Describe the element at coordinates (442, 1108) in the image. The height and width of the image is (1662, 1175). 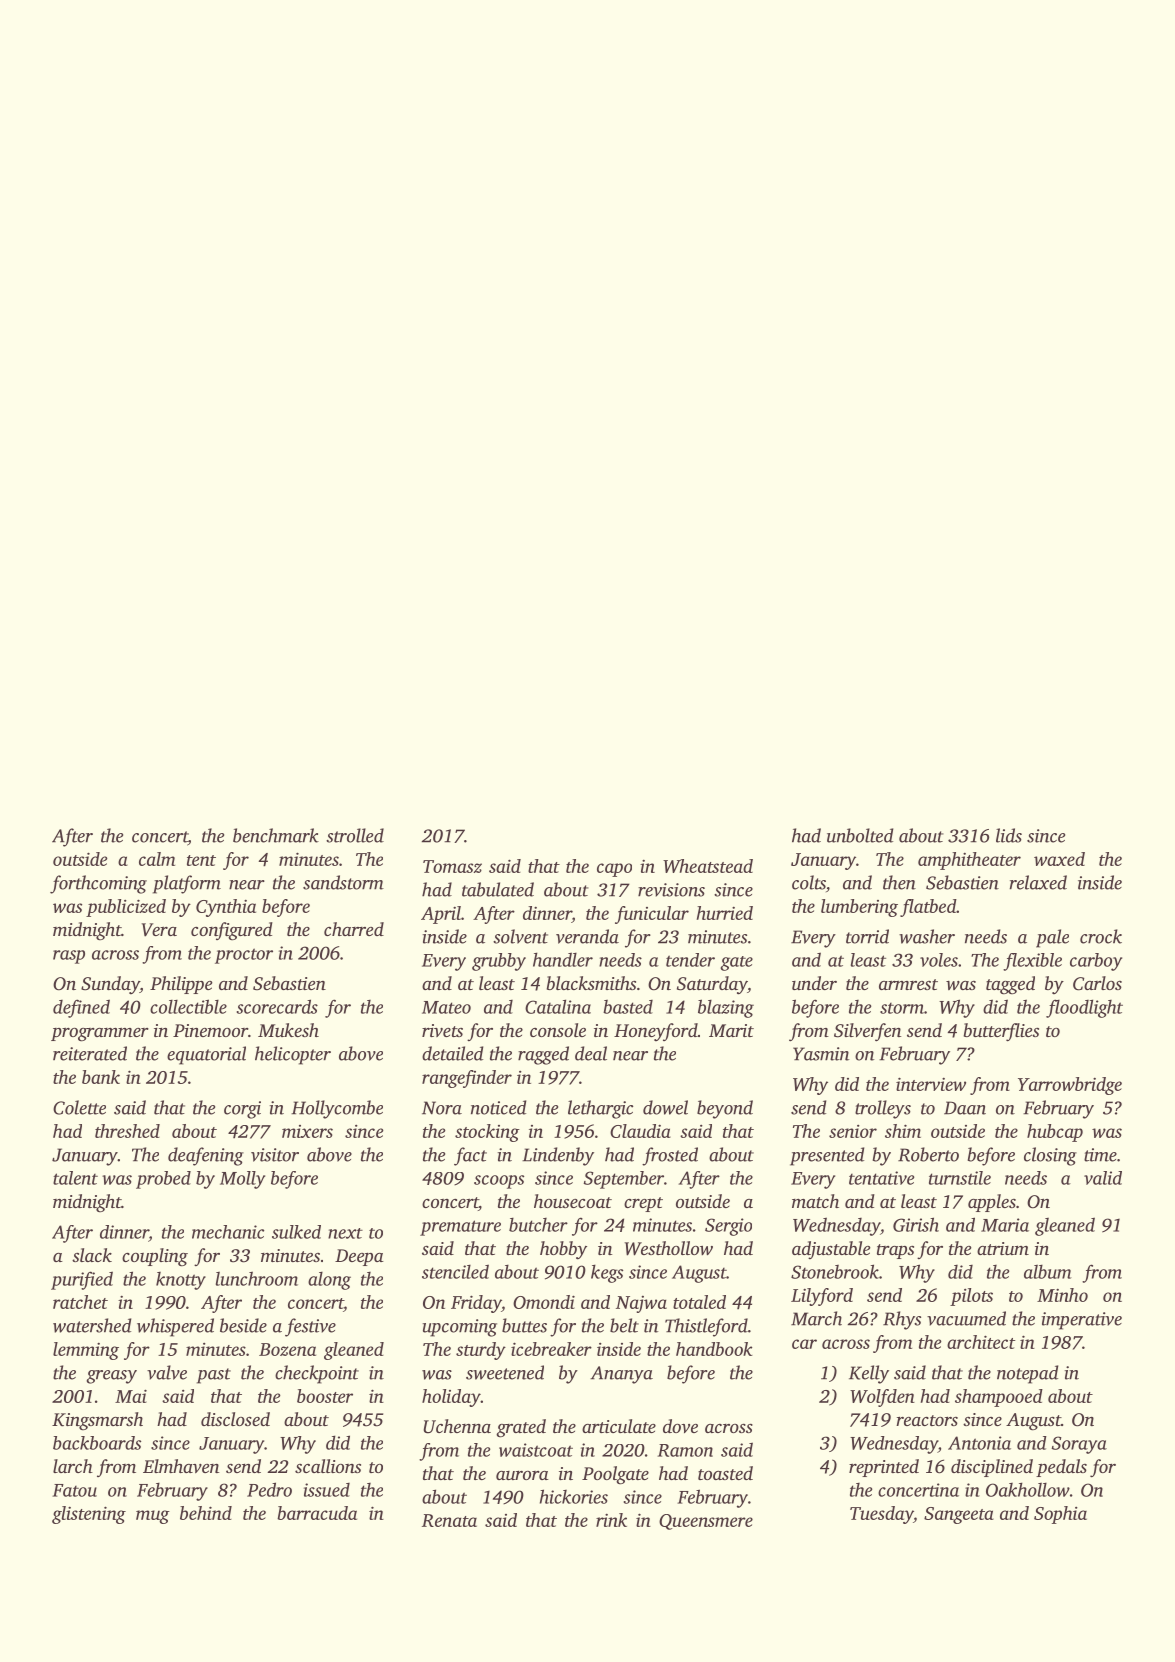
I see `Nora` at that location.
